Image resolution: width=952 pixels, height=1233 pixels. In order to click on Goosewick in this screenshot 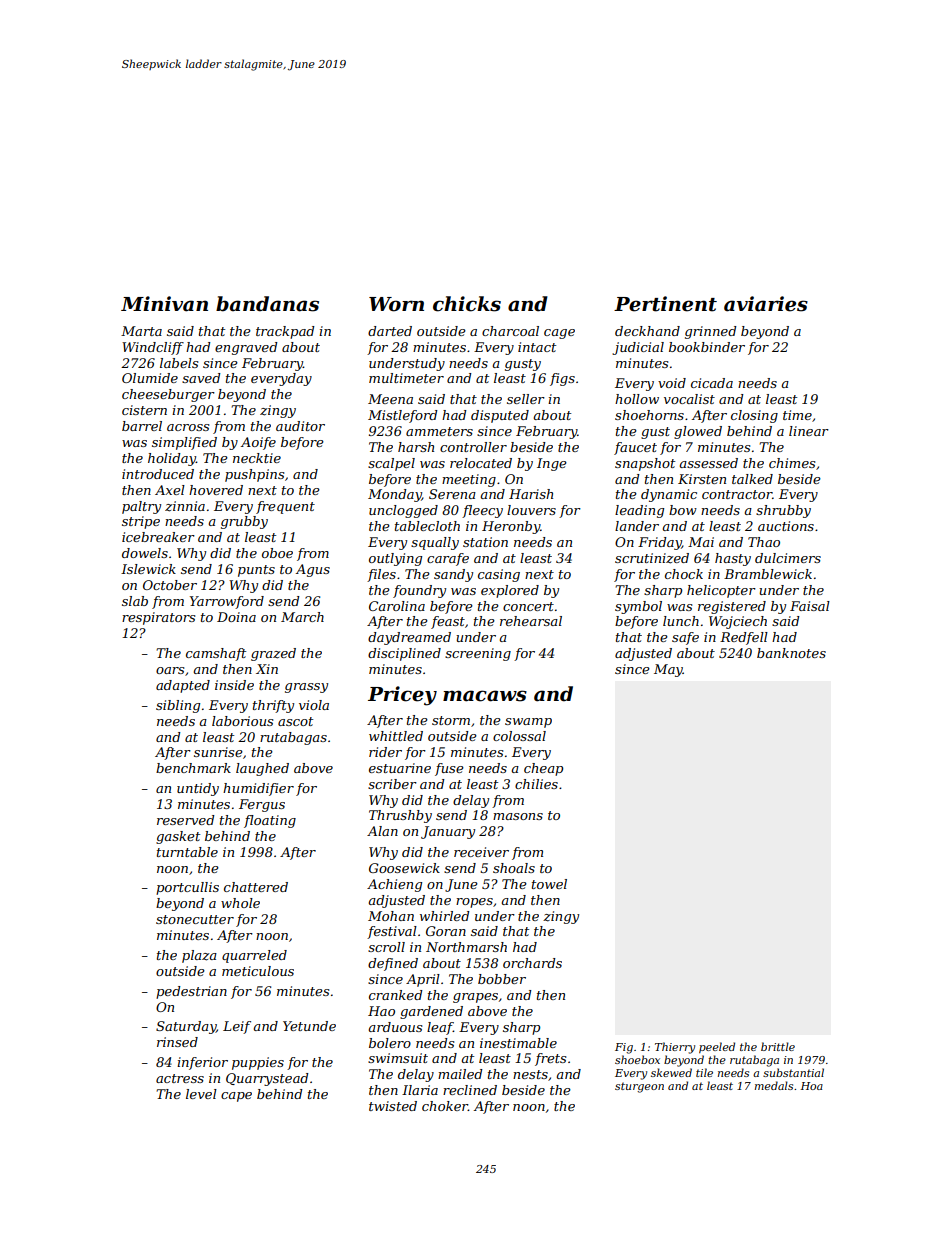, I will do `click(404, 868)`.
